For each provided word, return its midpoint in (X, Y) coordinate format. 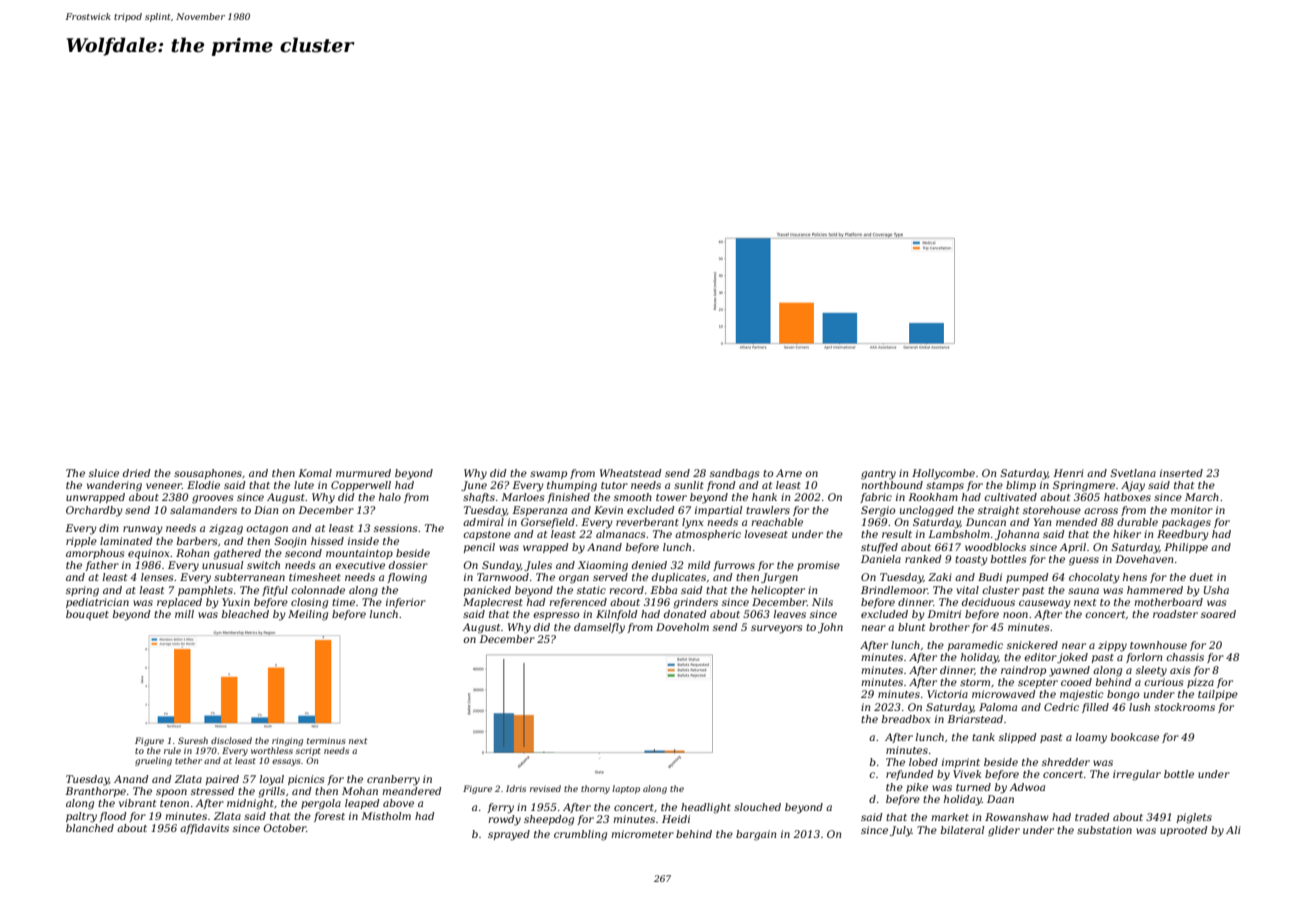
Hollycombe (943, 474)
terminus (326, 741)
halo (390, 497)
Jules (538, 566)
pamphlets (205, 591)
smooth (633, 497)
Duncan (986, 522)
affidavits (204, 829)
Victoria (947, 694)
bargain (756, 835)
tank (983, 737)
